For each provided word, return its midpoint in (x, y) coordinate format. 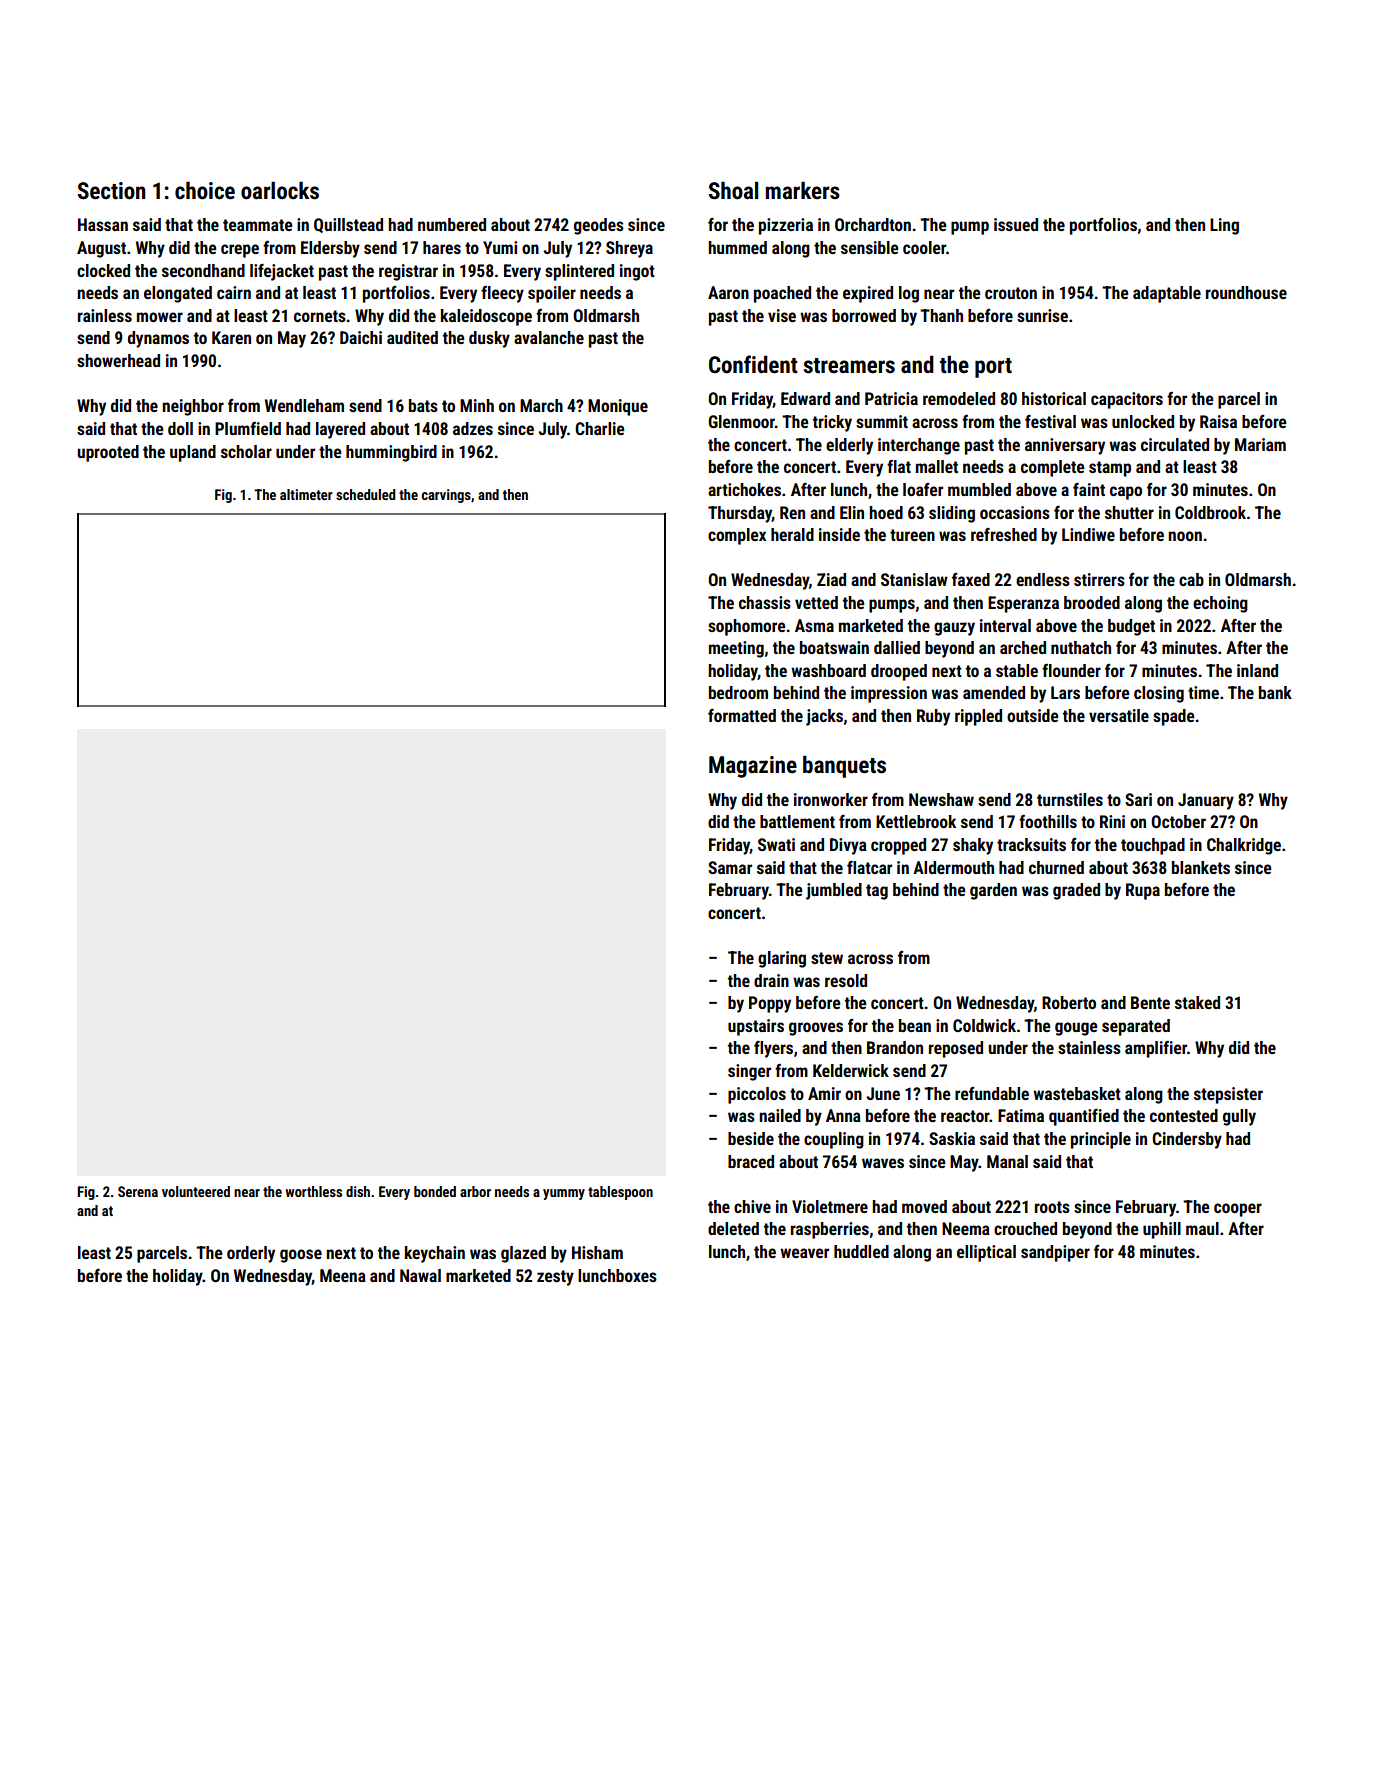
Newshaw (941, 799)
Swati (776, 844)
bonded (435, 1191)
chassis (765, 602)
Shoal (733, 190)
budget (1131, 627)
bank (1275, 692)
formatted (742, 715)
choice (205, 190)
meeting (736, 649)
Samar (730, 867)
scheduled (365, 494)
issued (1016, 224)
